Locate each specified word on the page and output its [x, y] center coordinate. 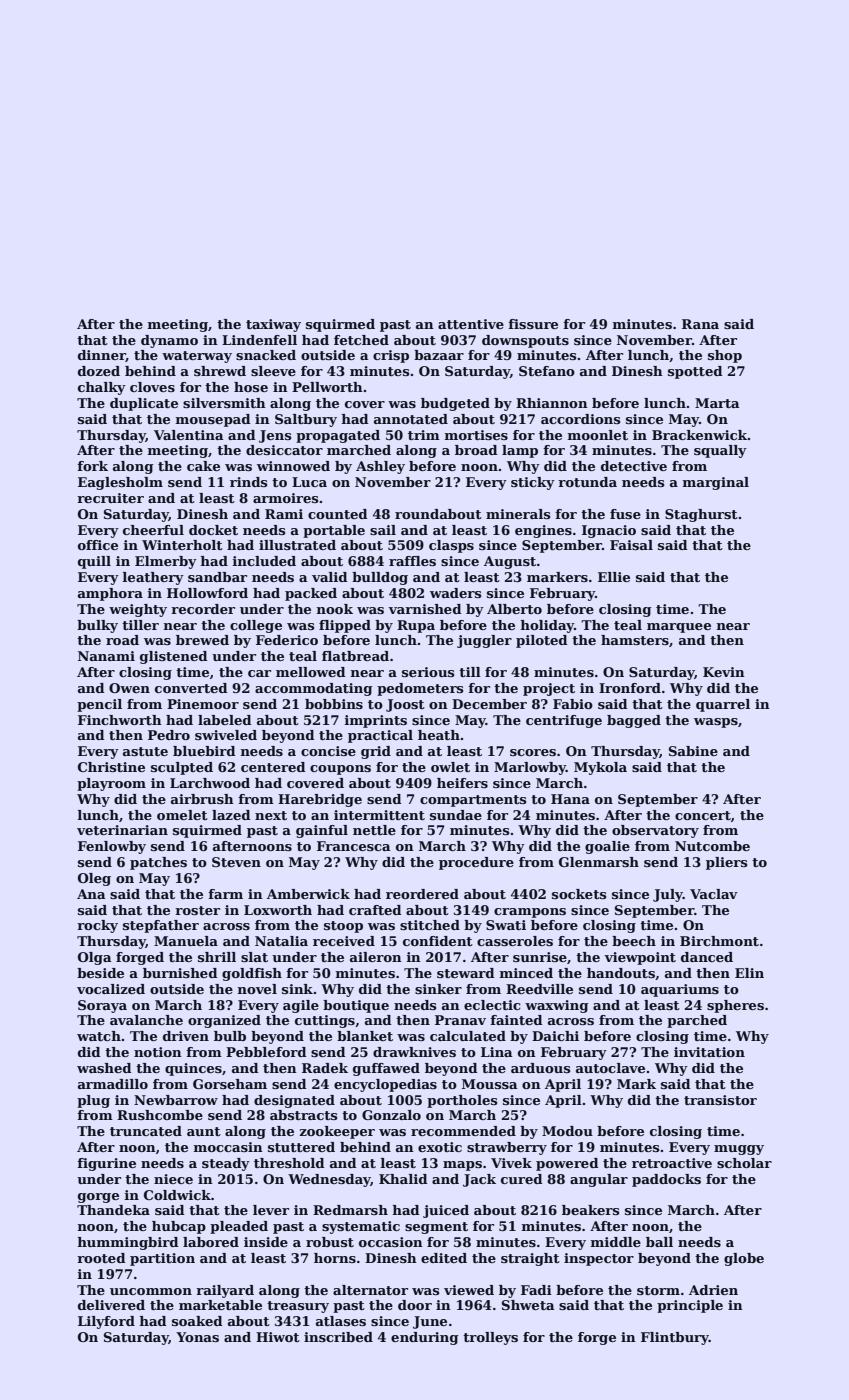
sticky [533, 483]
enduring [424, 1338]
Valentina [189, 435]
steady [226, 1164]
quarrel [723, 705]
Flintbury [675, 1338]
